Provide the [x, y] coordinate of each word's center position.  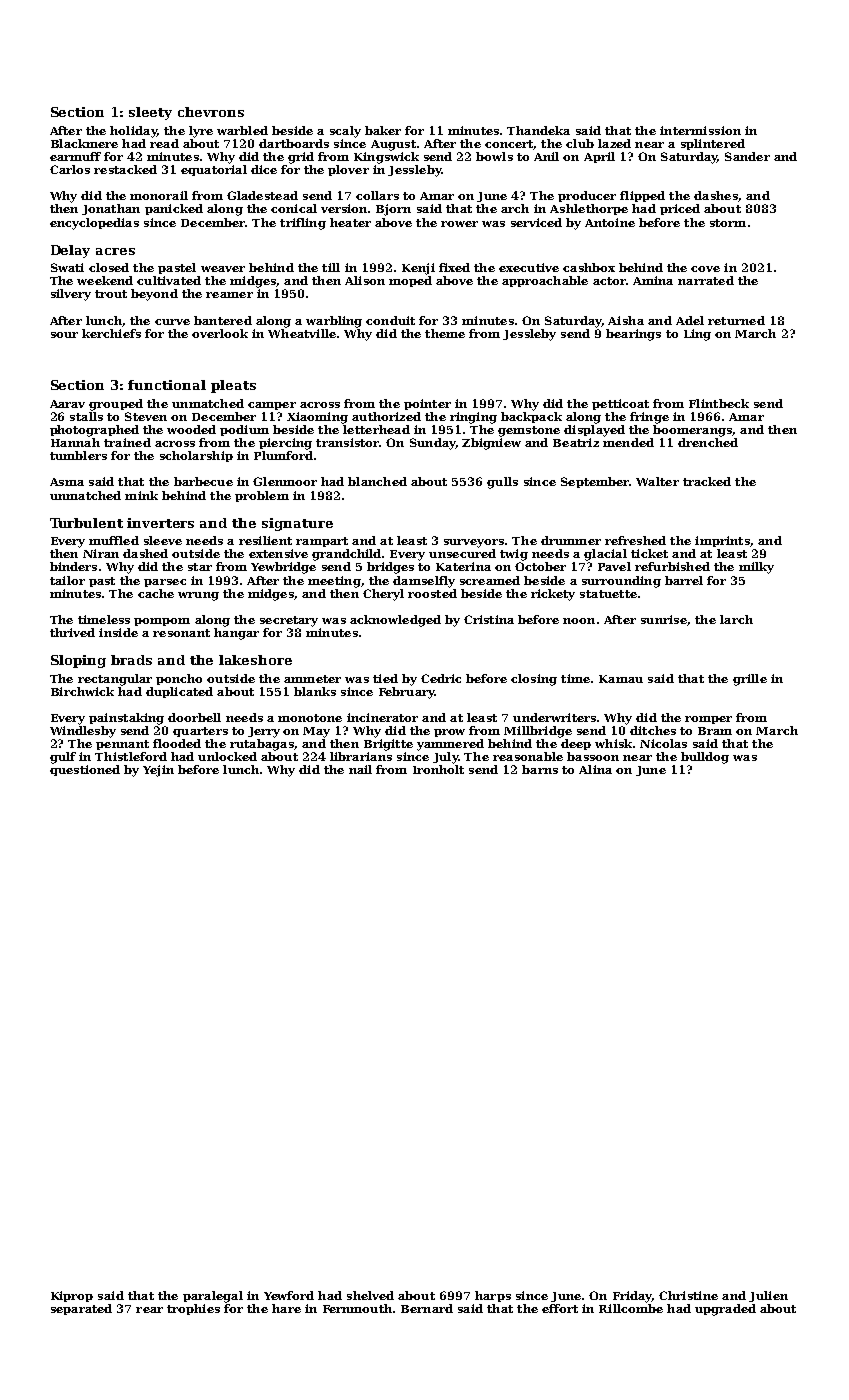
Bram [715, 731]
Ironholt [438, 769]
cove [705, 269]
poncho [179, 679]
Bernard [427, 1308]
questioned [85, 770]
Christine [688, 1295]
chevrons [211, 112]
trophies [193, 1309]
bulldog [705, 758]
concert [509, 144]
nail [360, 769]
